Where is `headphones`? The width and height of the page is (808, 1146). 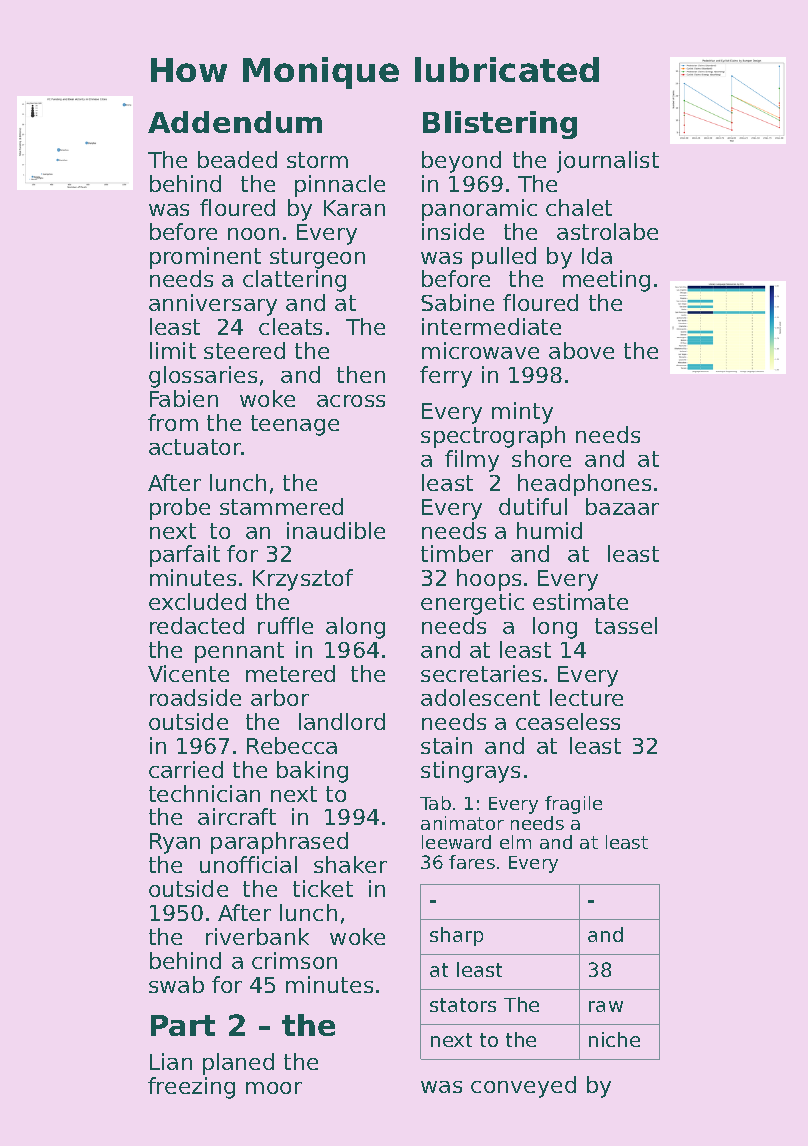
headphones is located at coordinates (584, 485).
